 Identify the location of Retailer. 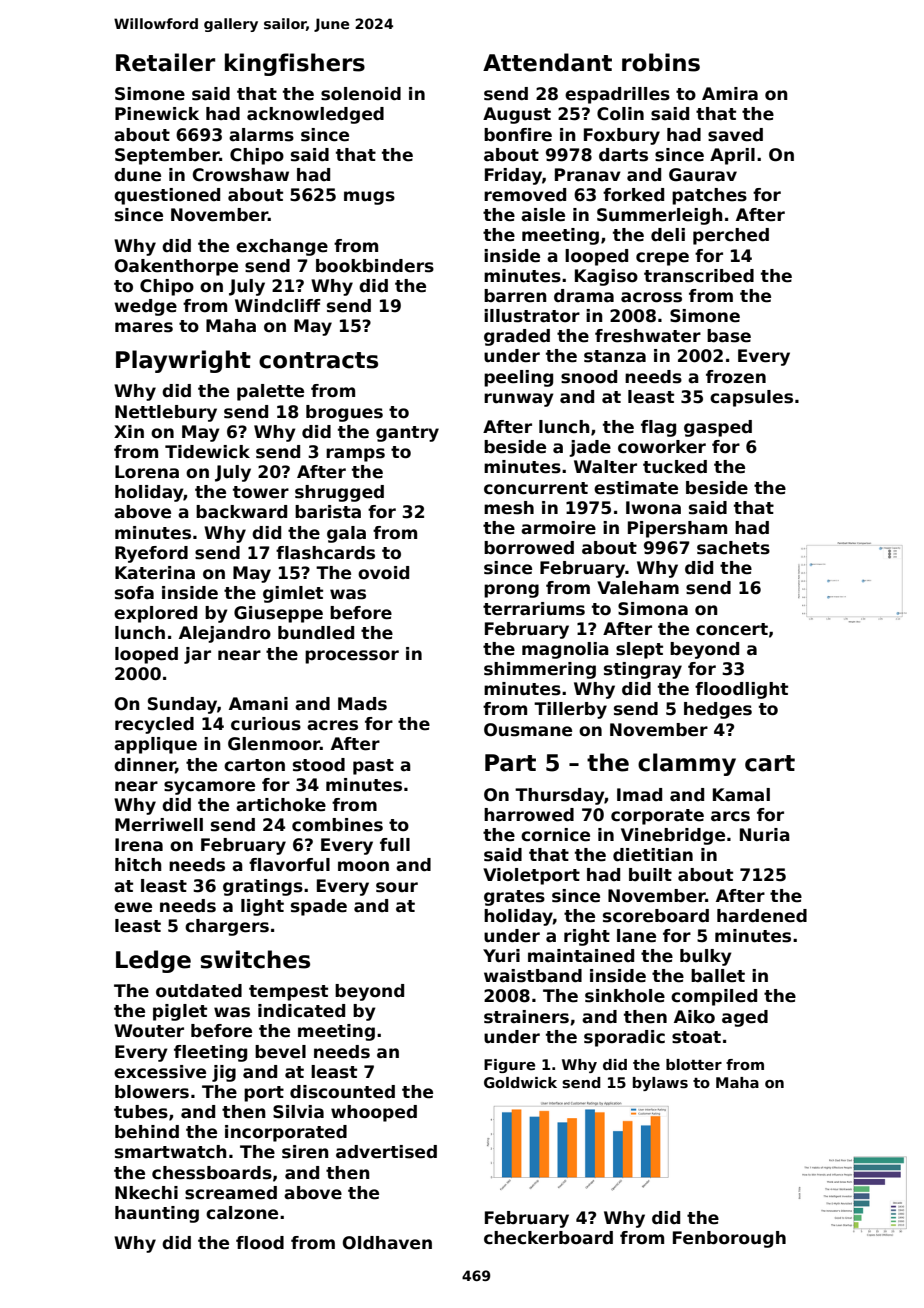
(165, 62).
